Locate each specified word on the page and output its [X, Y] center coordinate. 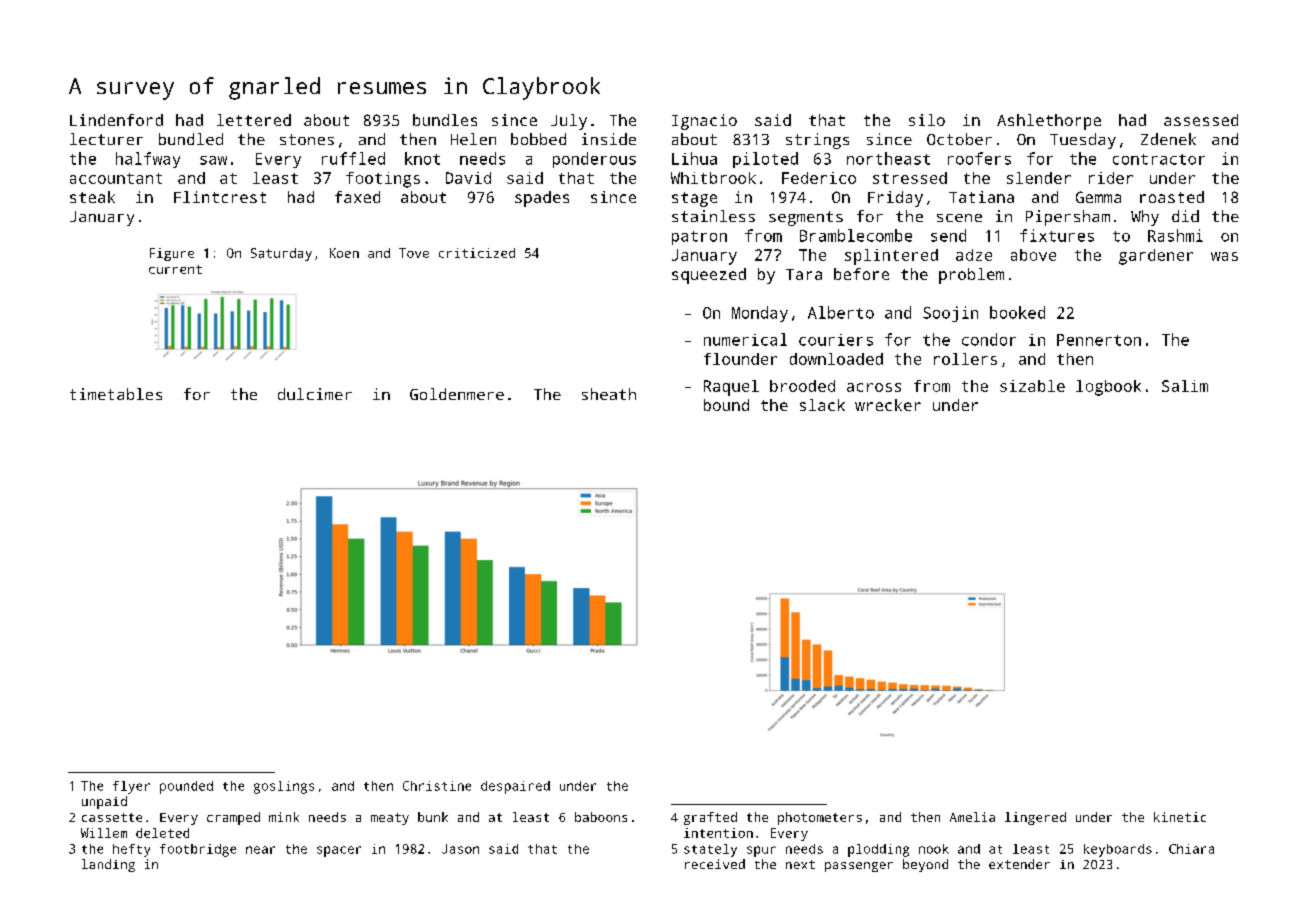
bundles [445, 120]
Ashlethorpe [1049, 122]
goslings [284, 787]
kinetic [1180, 817]
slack [822, 405]
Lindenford [116, 120]
